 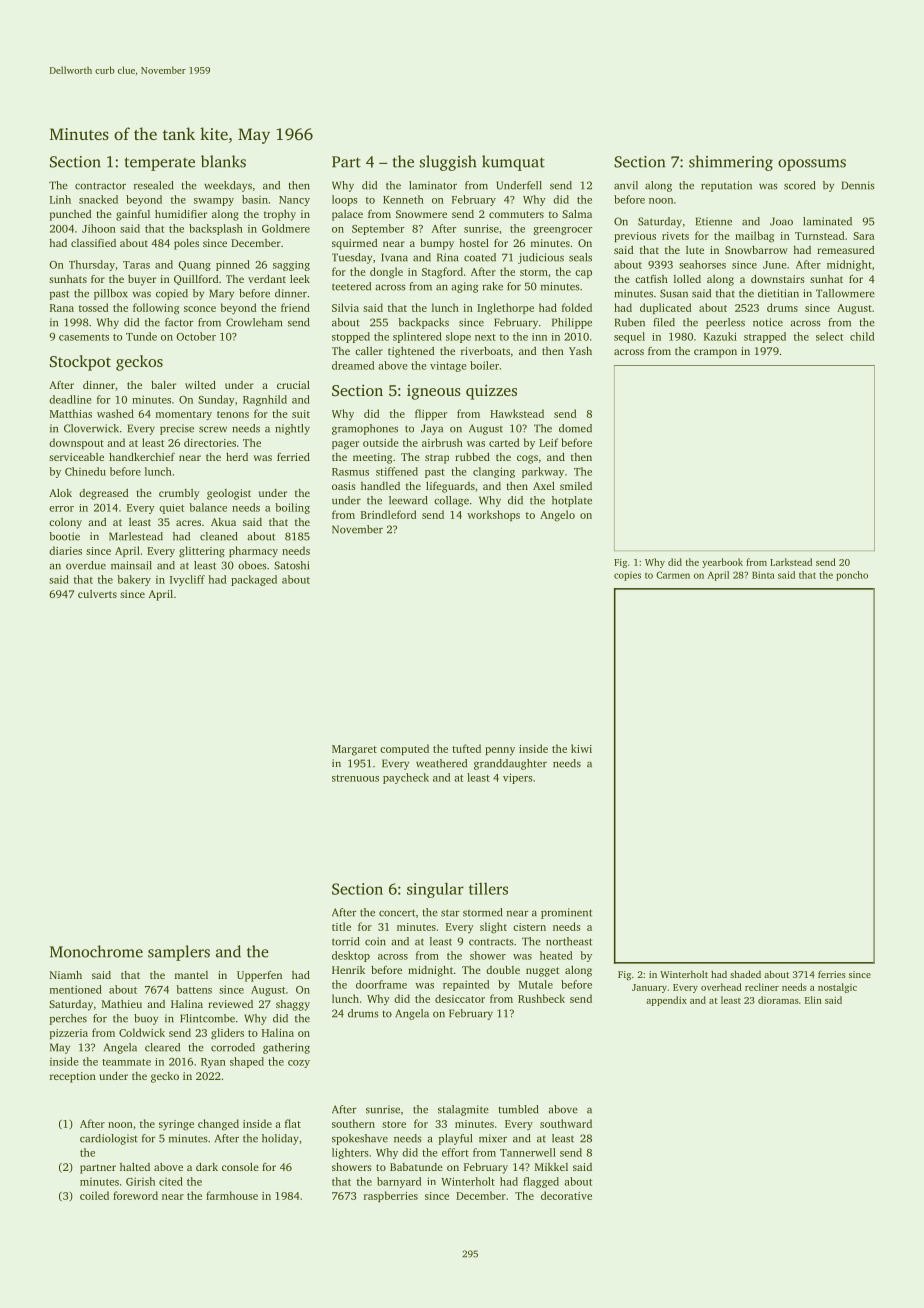 I want to click on kiwi, so click(x=581, y=748).
